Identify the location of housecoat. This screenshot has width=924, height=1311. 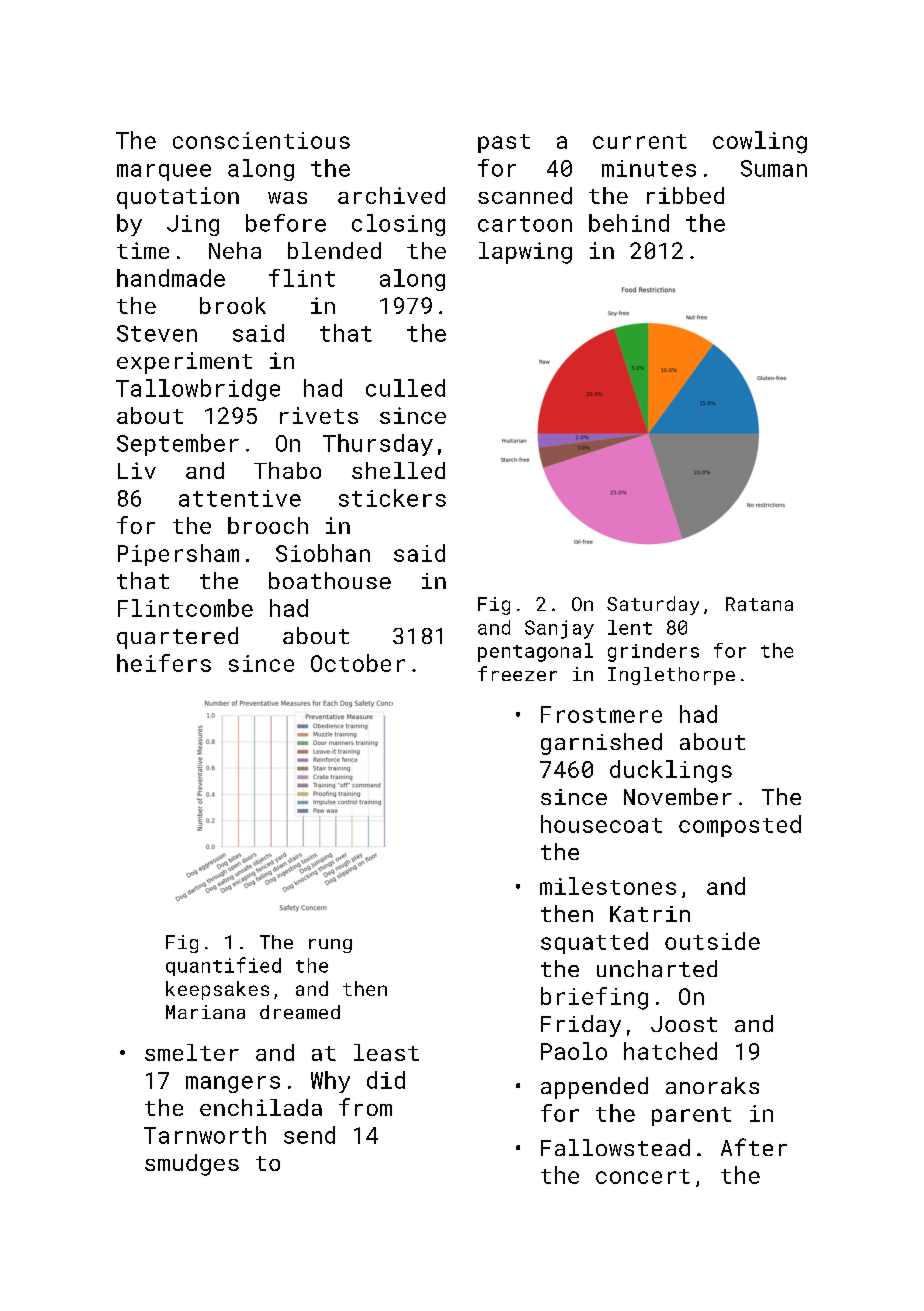
(601, 824).
